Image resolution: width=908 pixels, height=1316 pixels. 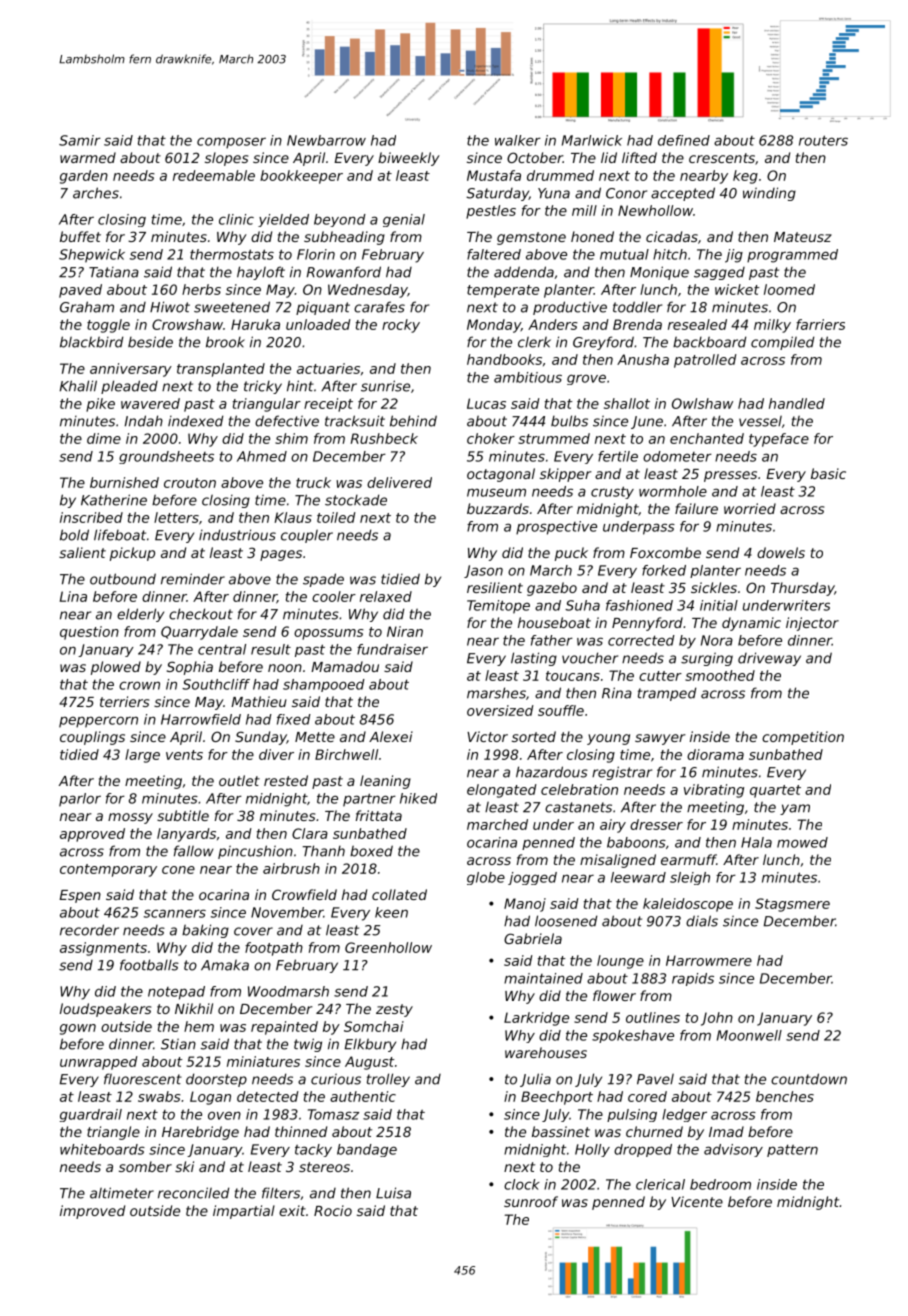 What do you see at coordinates (308, 1045) in the image?
I see `twig` at bounding box center [308, 1045].
